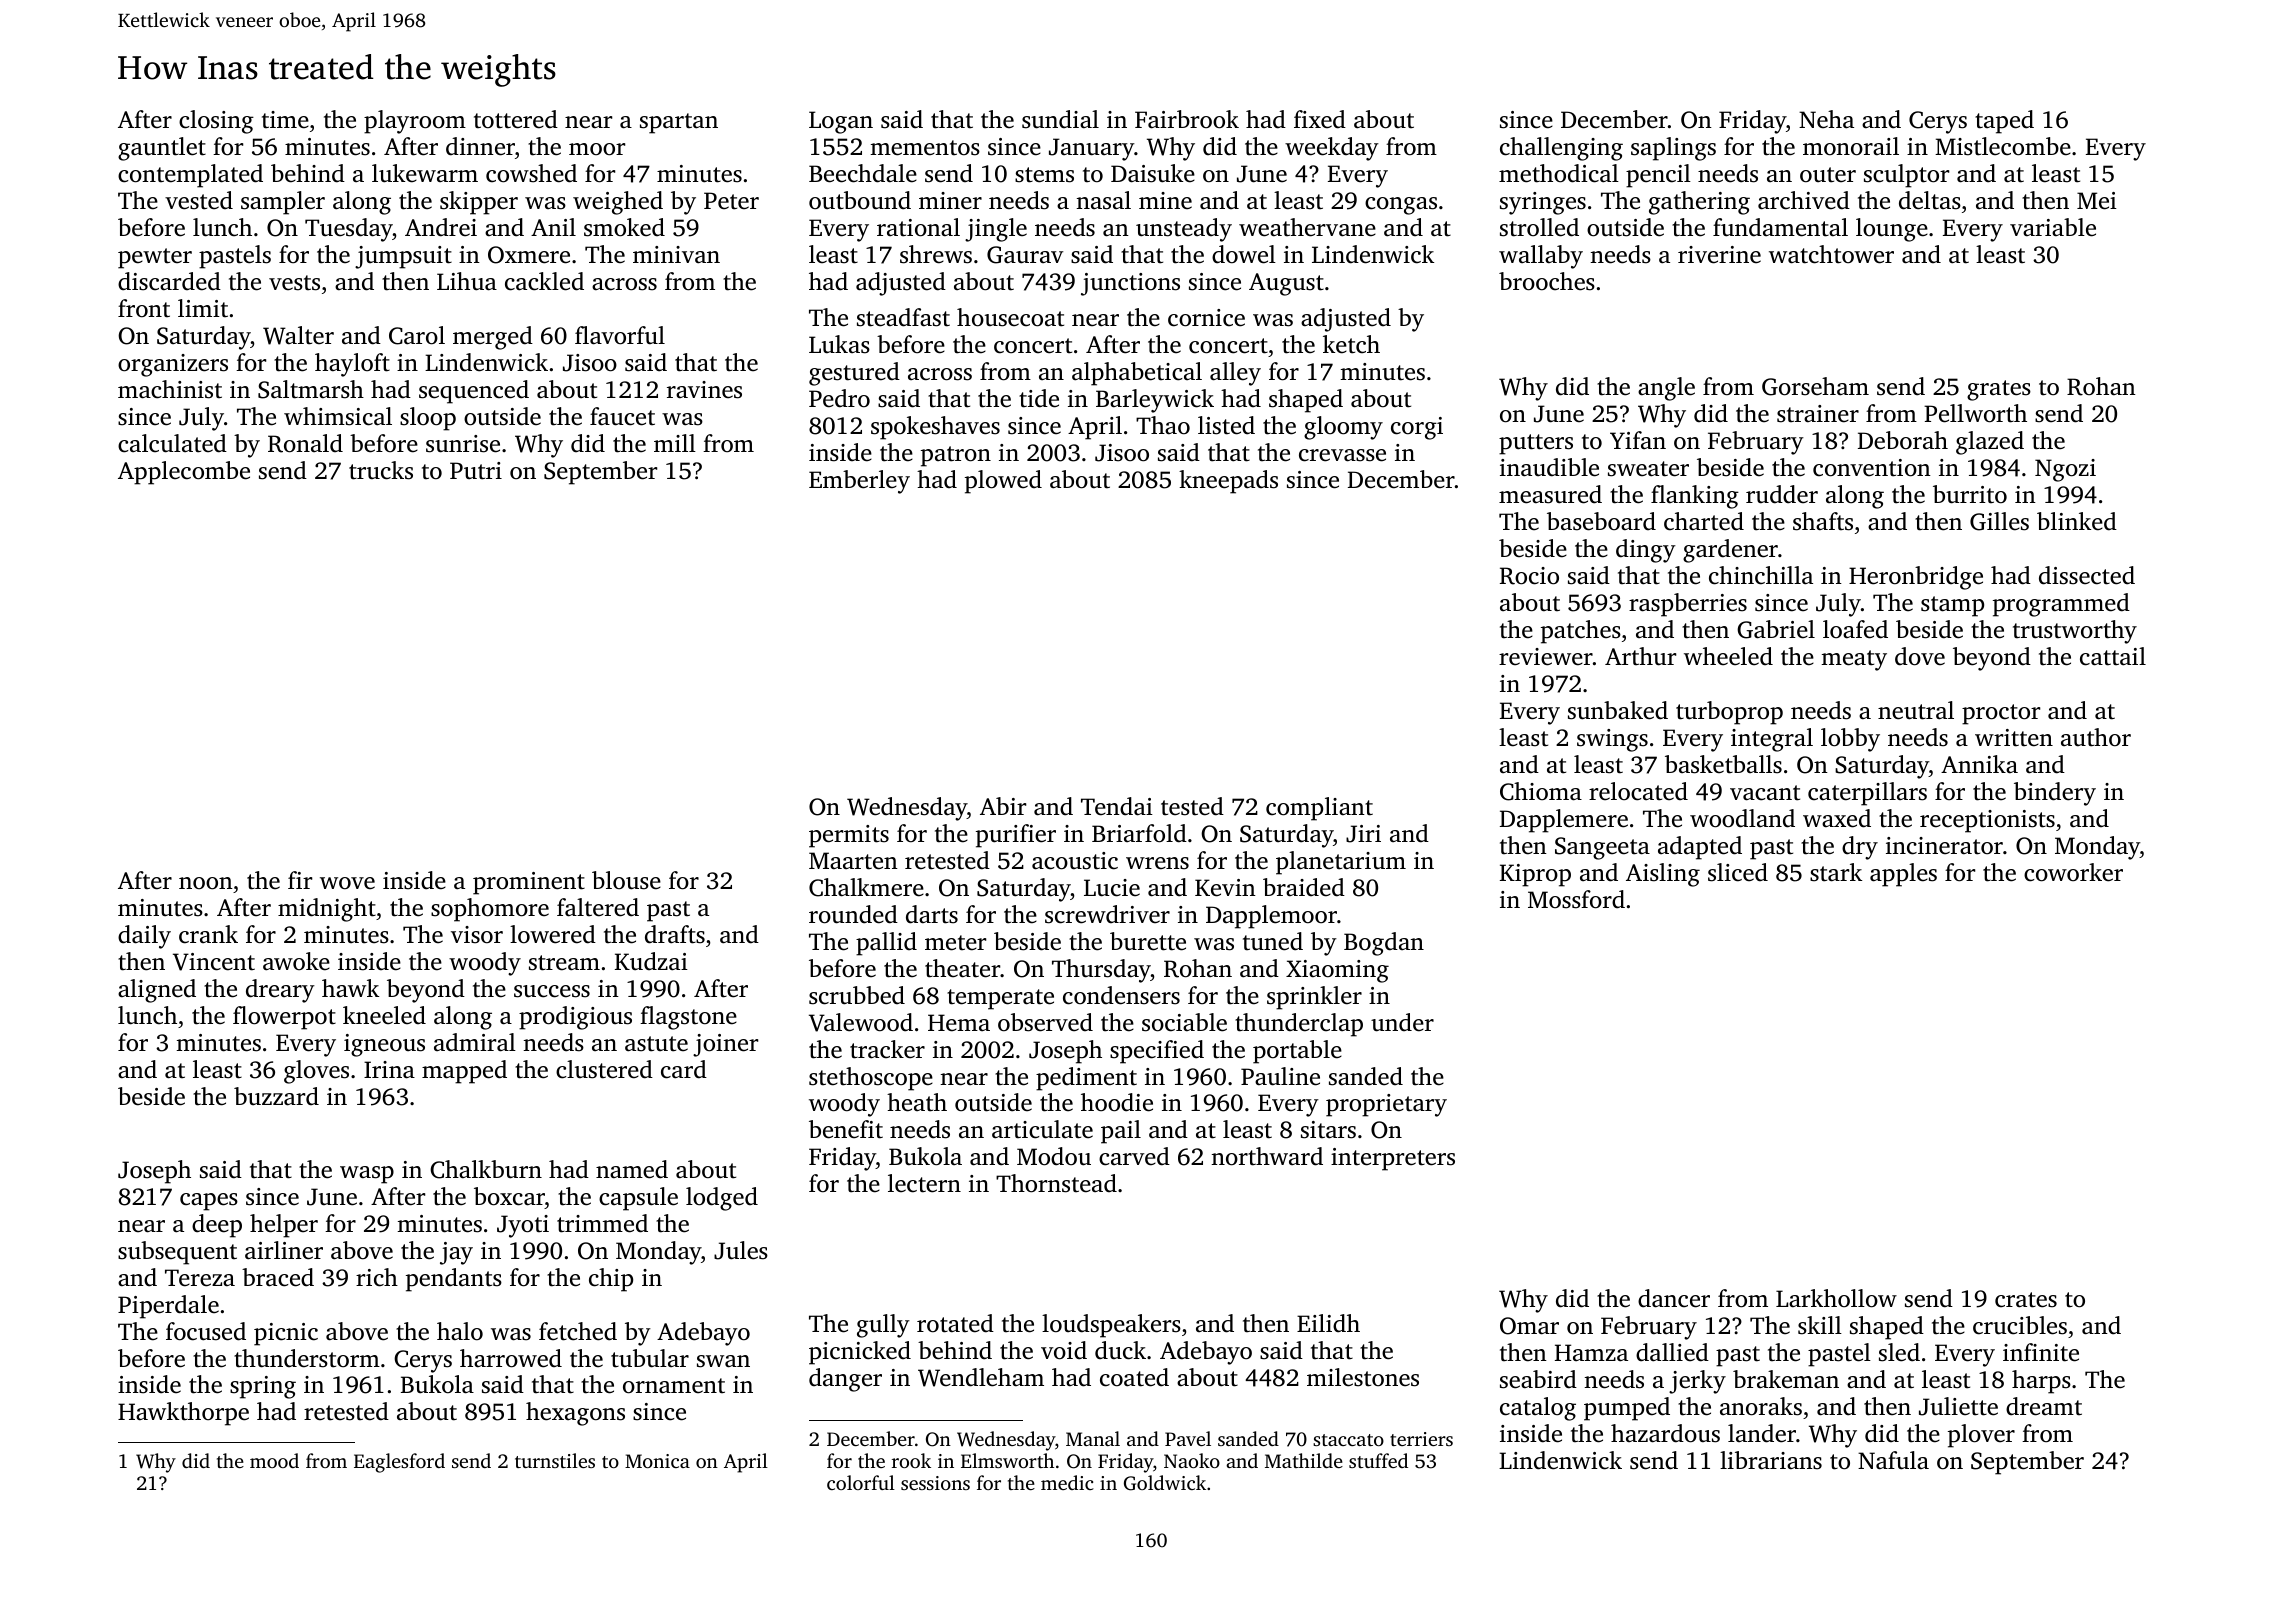 The image size is (2269, 1605). I want to click on focused, so click(206, 1331).
